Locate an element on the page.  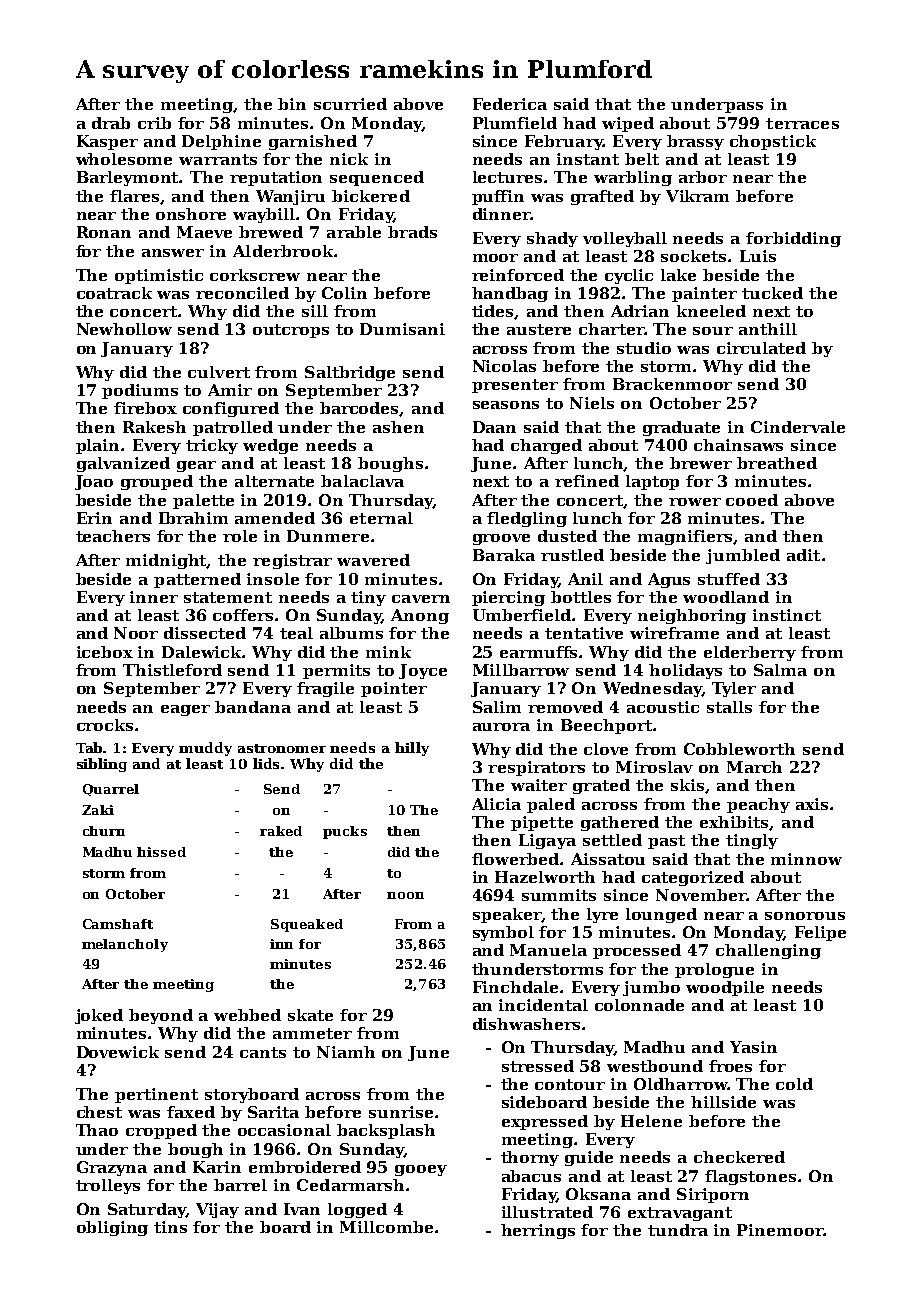
flagstones is located at coordinates (750, 1177).
